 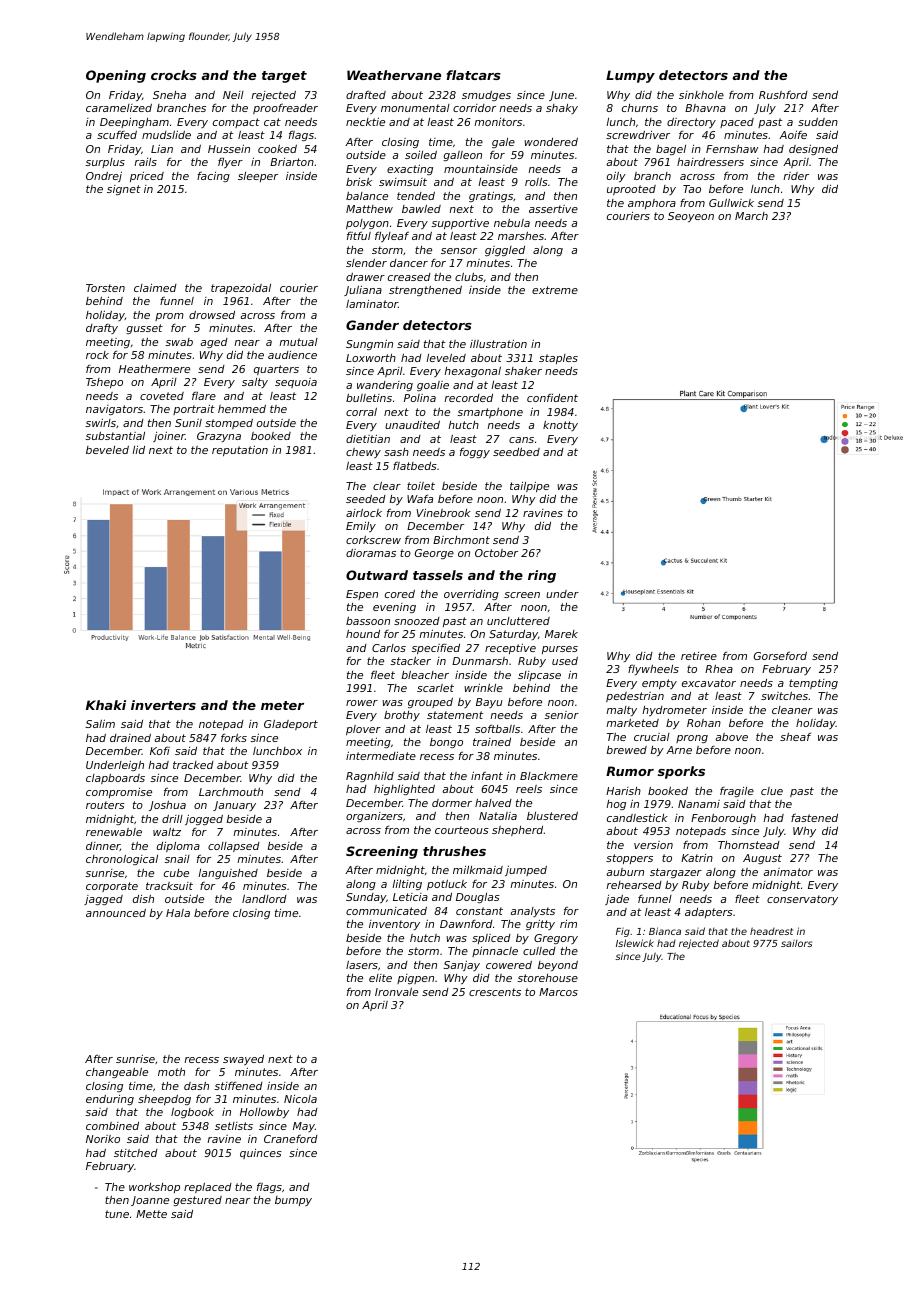 I want to click on Fenborough, so click(x=723, y=818).
